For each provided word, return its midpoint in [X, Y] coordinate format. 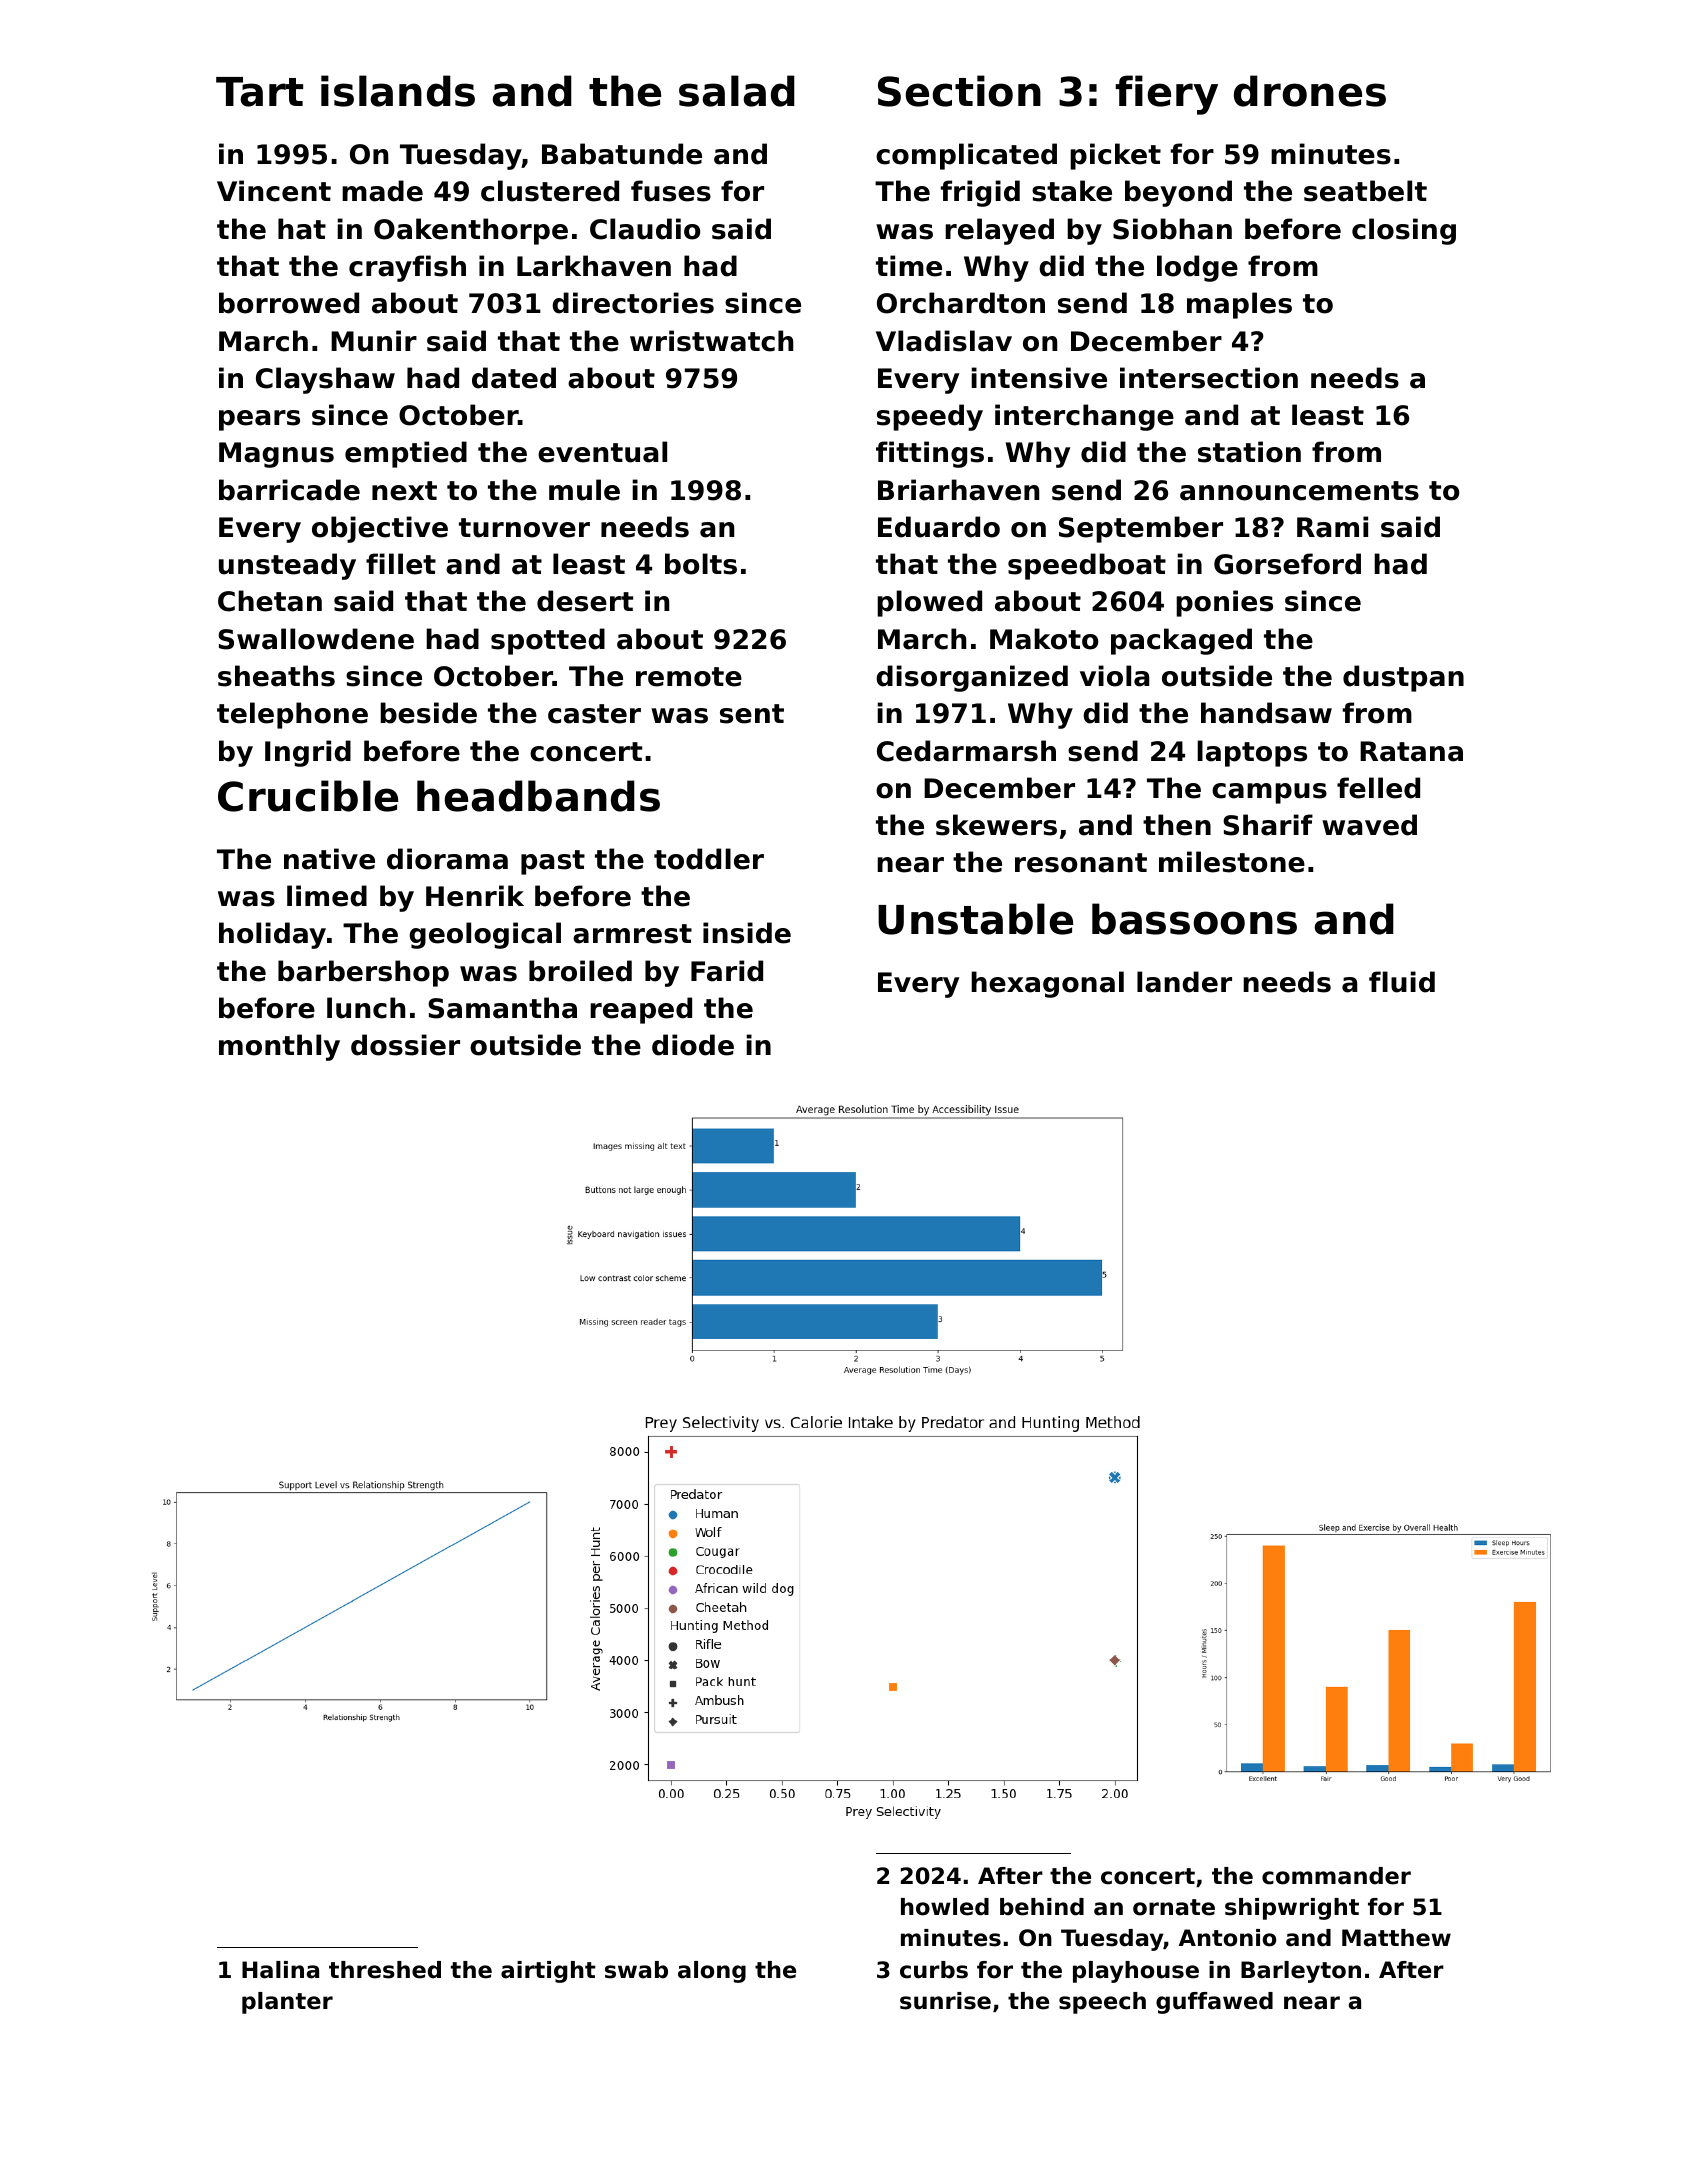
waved [1369, 825]
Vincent [274, 191]
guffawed [1214, 2003]
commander [1336, 1876]
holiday [272, 935]
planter [287, 2003]
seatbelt [1365, 191]
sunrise [945, 2001]
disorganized [972, 678]
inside [747, 933]
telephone [292, 715]
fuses [671, 191]
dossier [405, 1045]
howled [945, 1907]
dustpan [1403, 678]
